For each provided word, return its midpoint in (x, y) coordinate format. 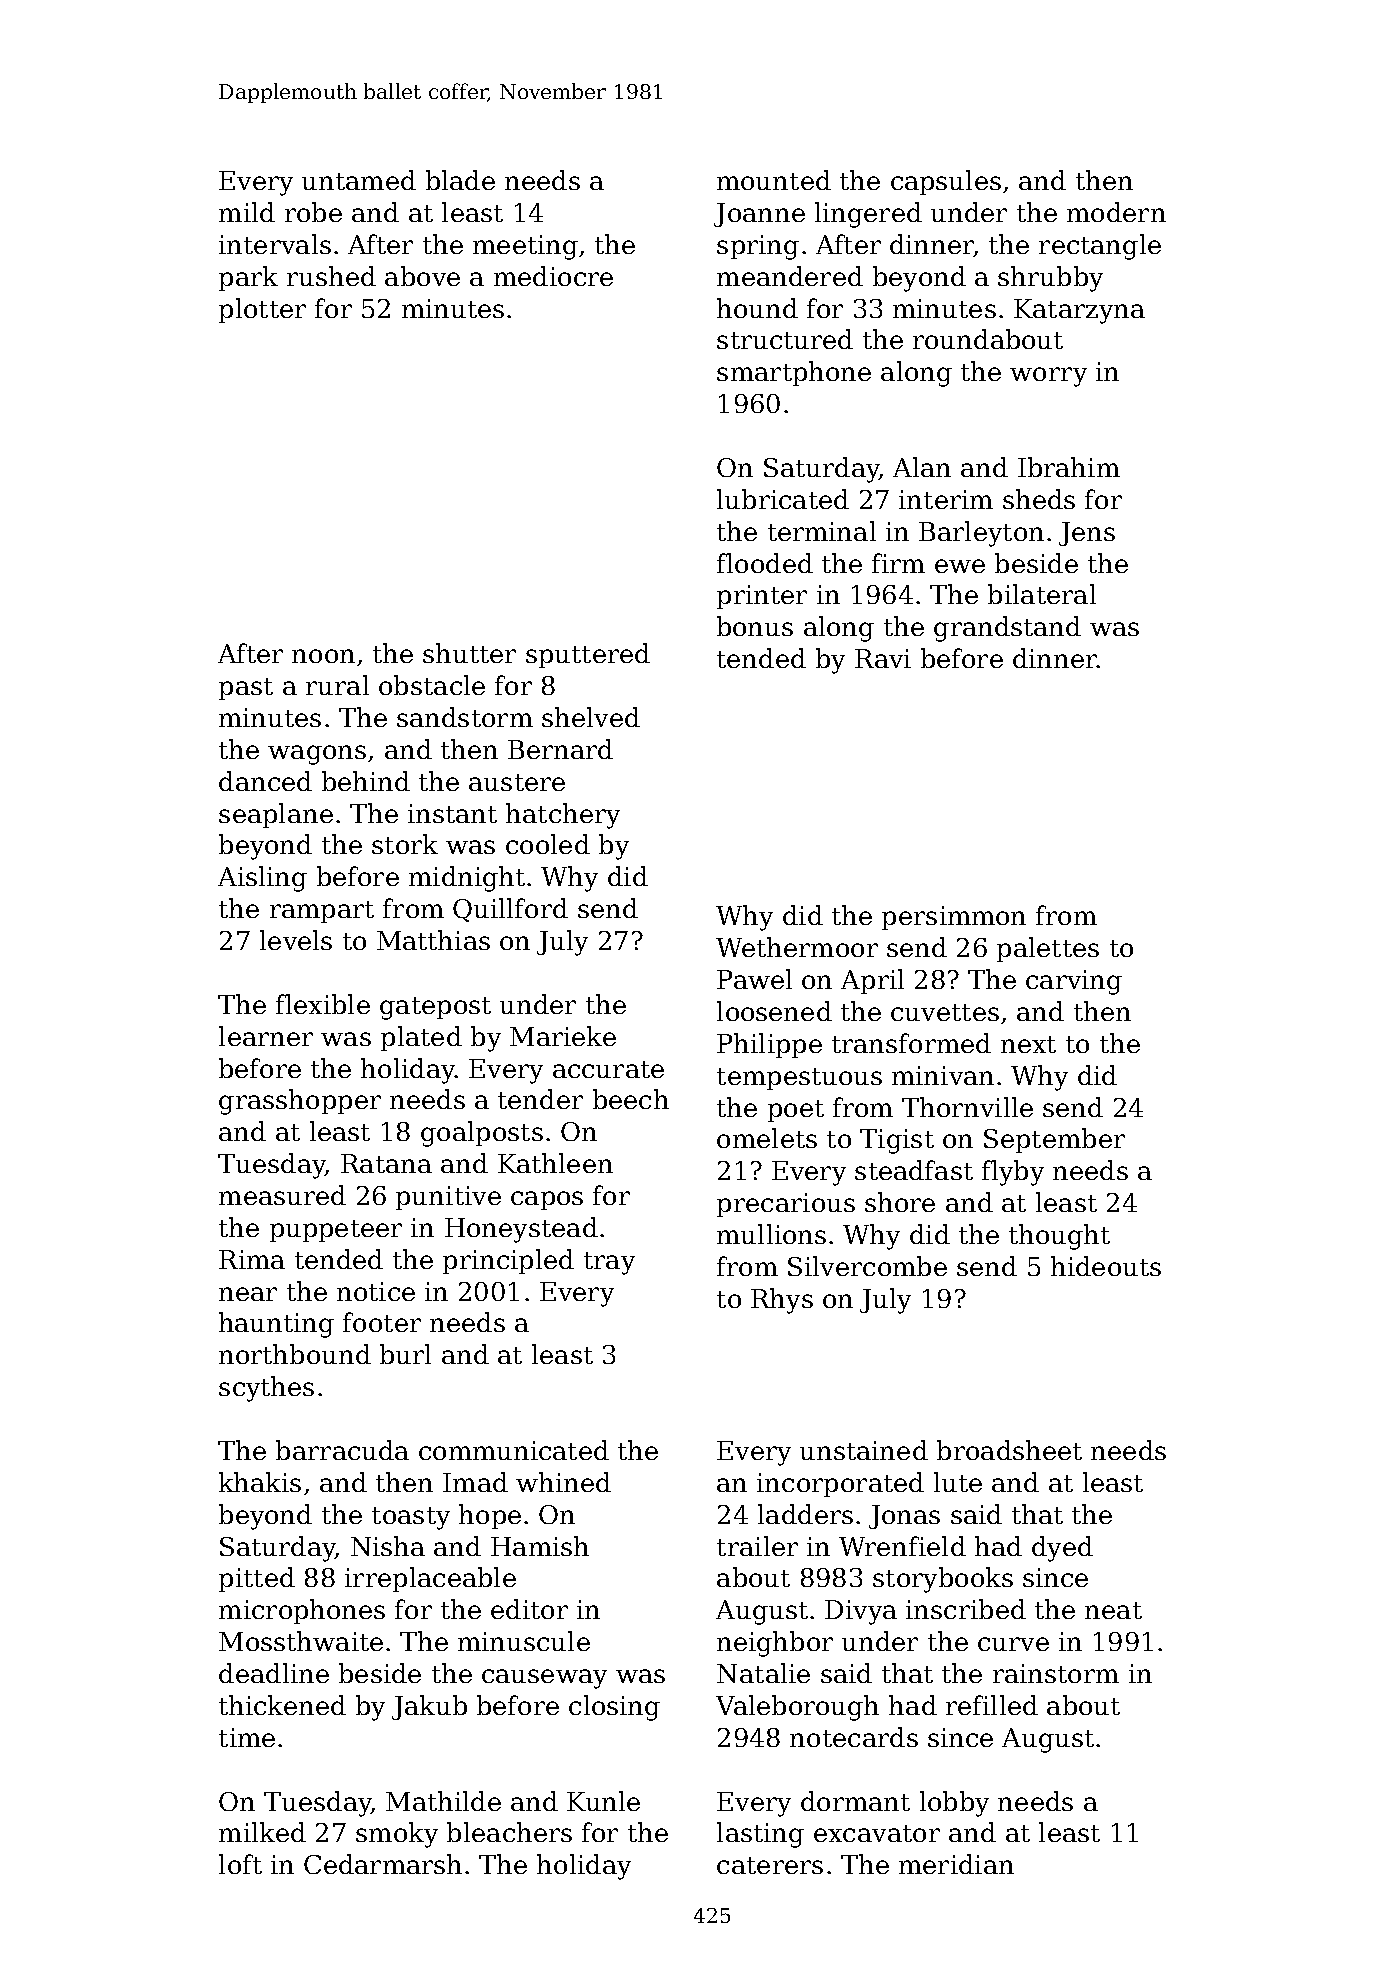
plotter (262, 310)
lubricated (783, 499)
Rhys (782, 1301)
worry (1048, 377)
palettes (1048, 949)
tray (609, 1263)
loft (240, 1864)
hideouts (1106, 1266)
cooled (548, 844)
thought (1059, 1237)
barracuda (342, 1450)
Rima (252, 1259)
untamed (359, 180)
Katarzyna (1079, 311)
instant (452, 813)
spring (758, 247)
